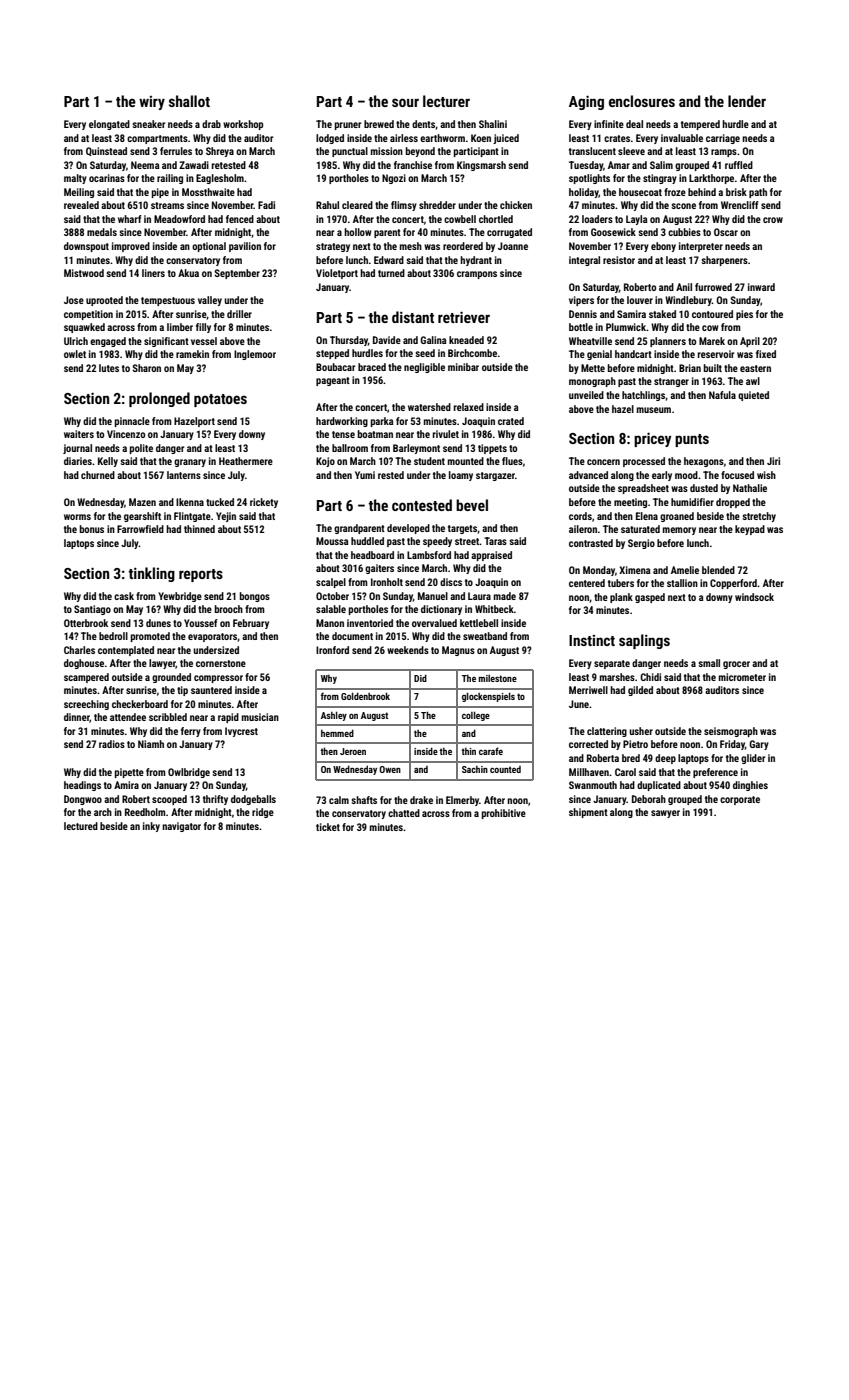  I want to click on shallot, so click(189, 101).
